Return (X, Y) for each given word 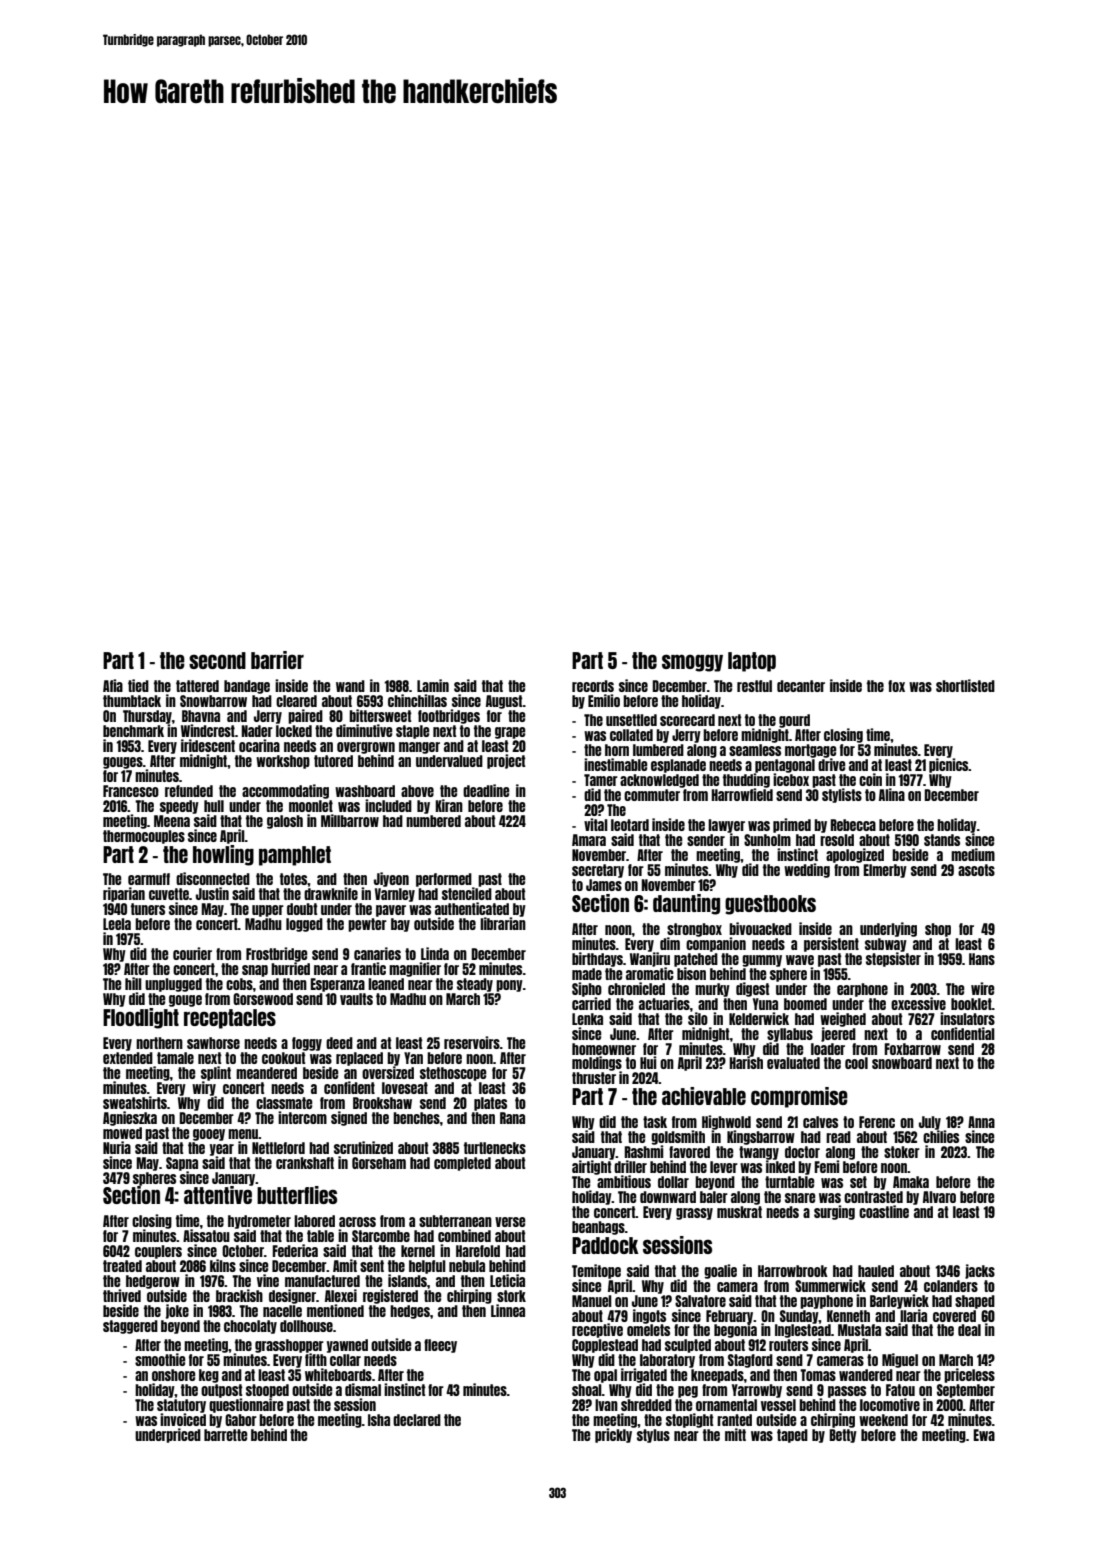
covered (954, 1316)
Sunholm (767, 840)
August (504, 702)
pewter (367, 925)
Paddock (605, 1245)
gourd (794, 721)
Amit (345, 1265)
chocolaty (250, 1327)
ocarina (259, 745)
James (604, 885)
